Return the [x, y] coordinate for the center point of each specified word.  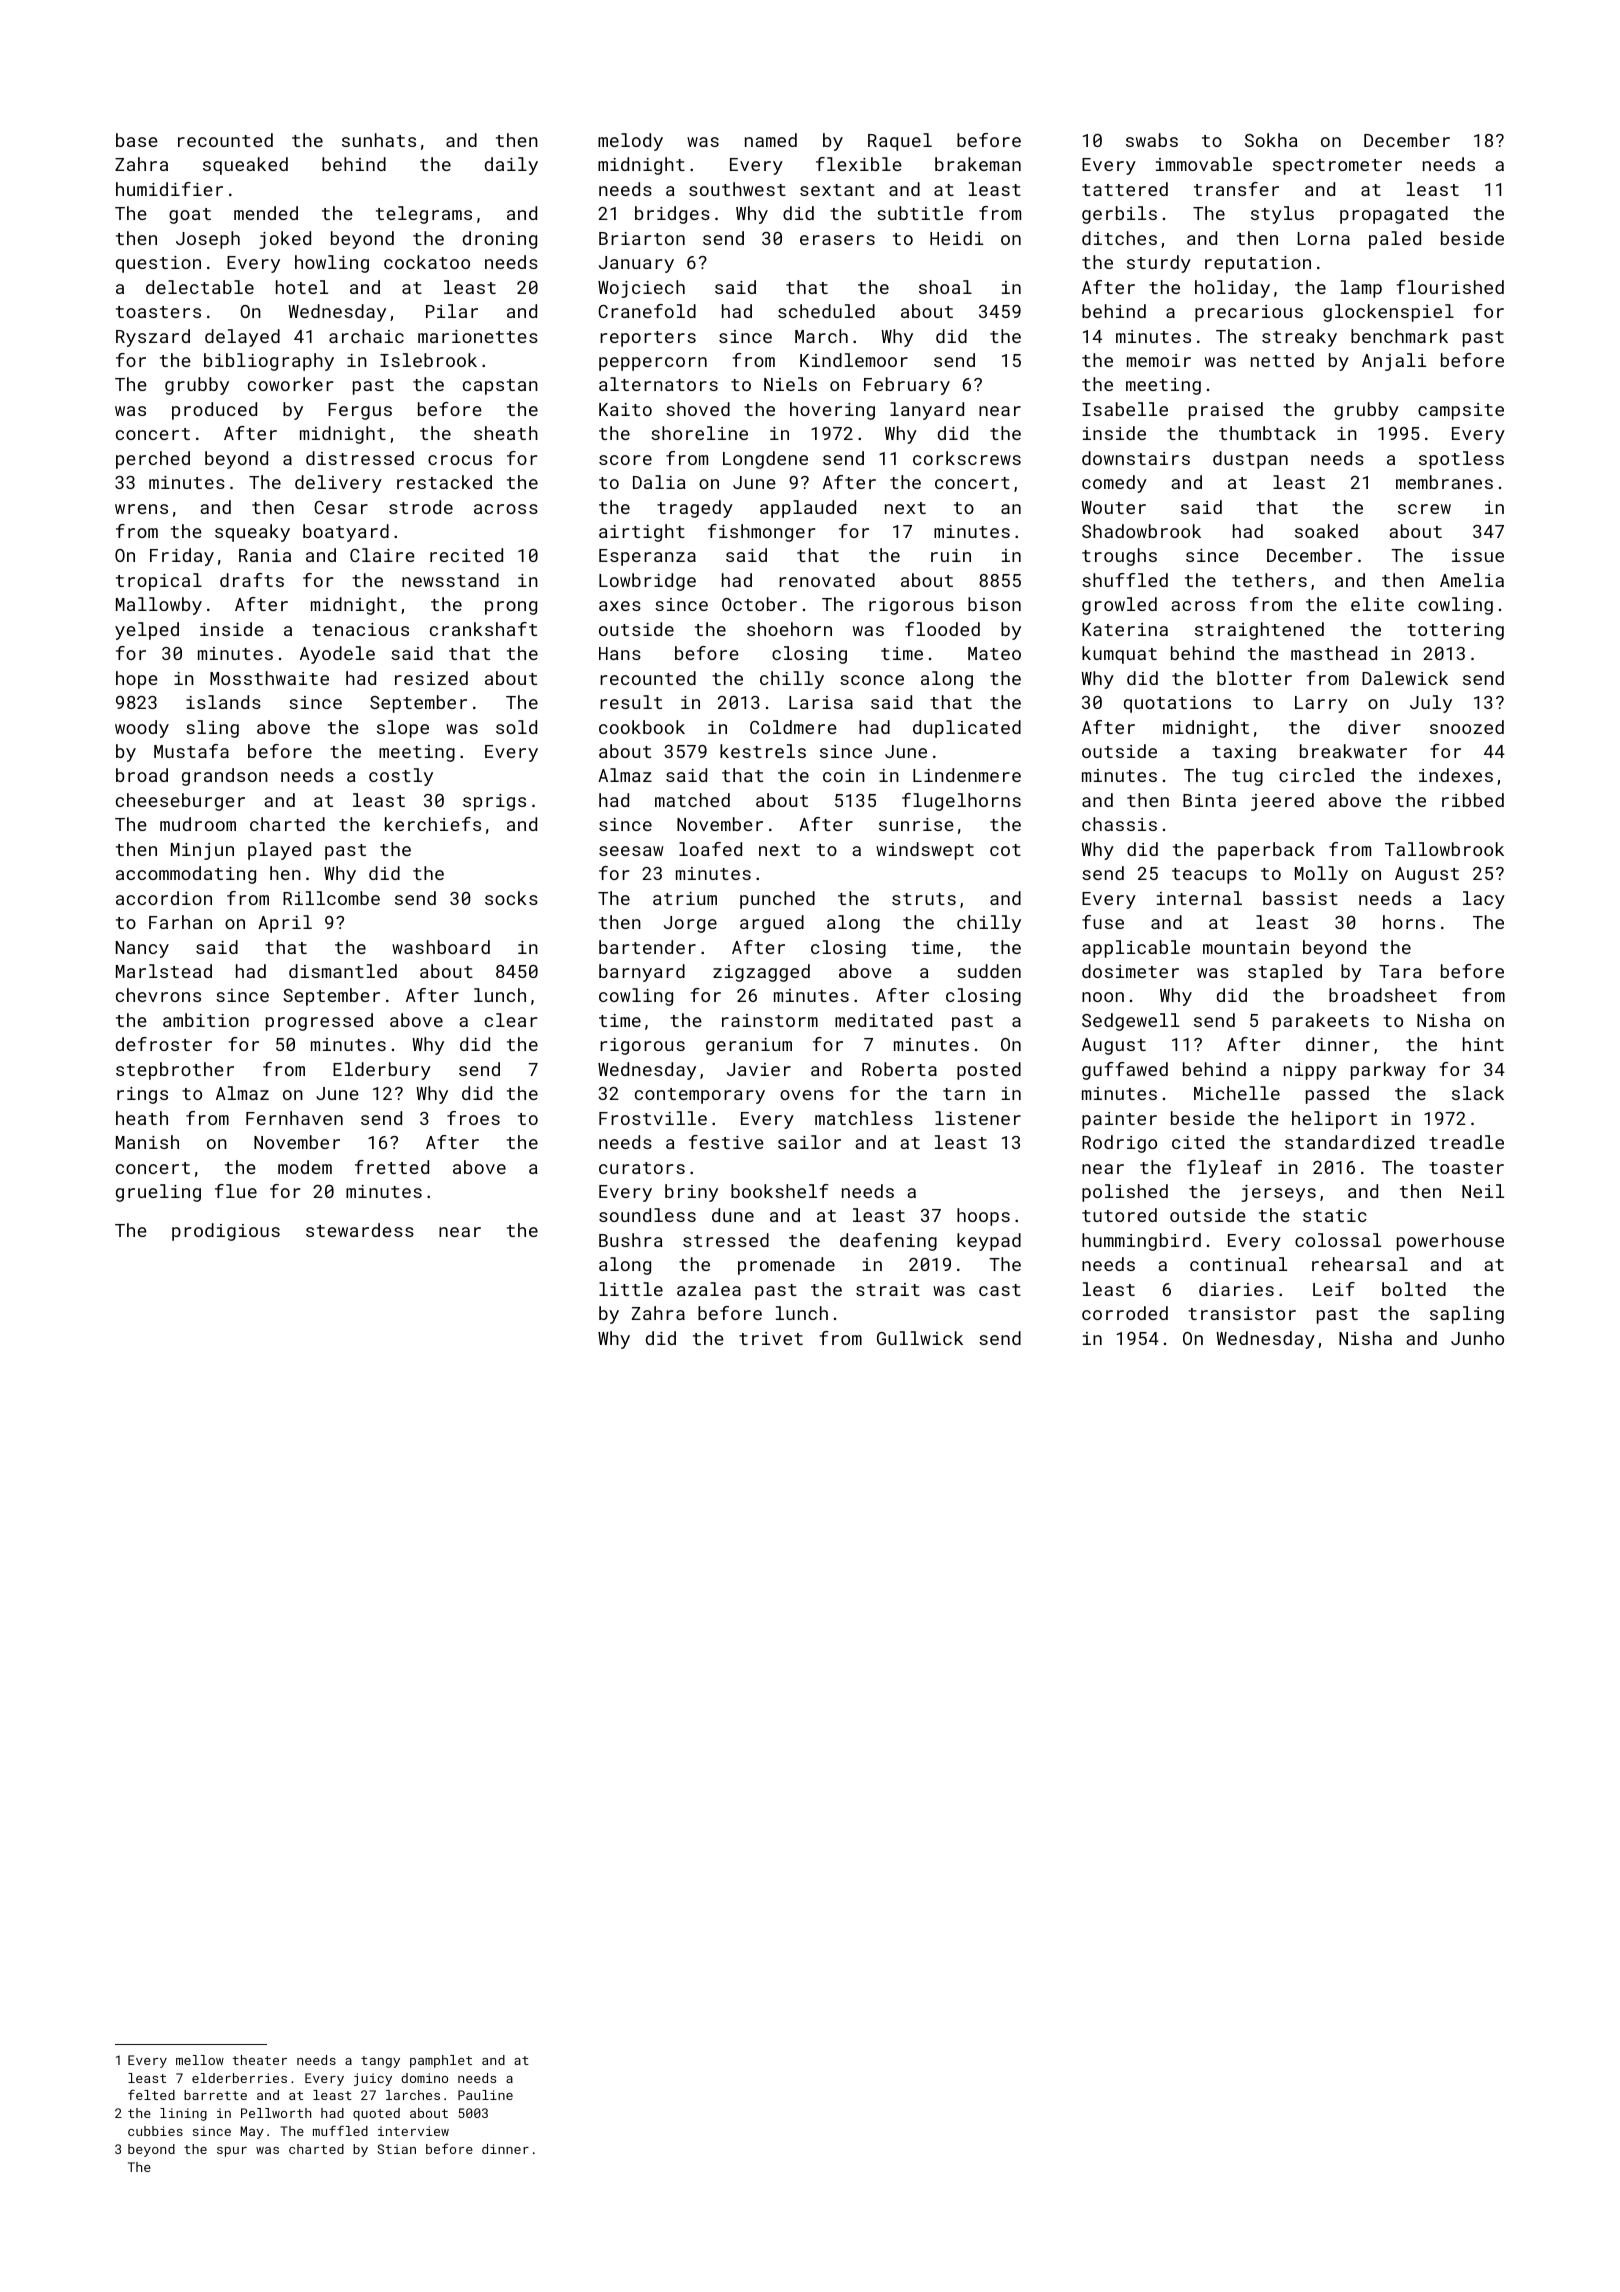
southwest [737, 189]
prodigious [226, 1232]
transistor [1242, 1313]
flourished [1450, 287]
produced [214, 411]
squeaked [245, 166]
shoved [698, 409]
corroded [1125, 1313]
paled [1395, 240]
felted [151, 2094]
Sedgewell [1130, 1022]
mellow [200, 2060]
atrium [685, 898]
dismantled [343, 971]
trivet [771, 1338]
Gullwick [920, 1338]
